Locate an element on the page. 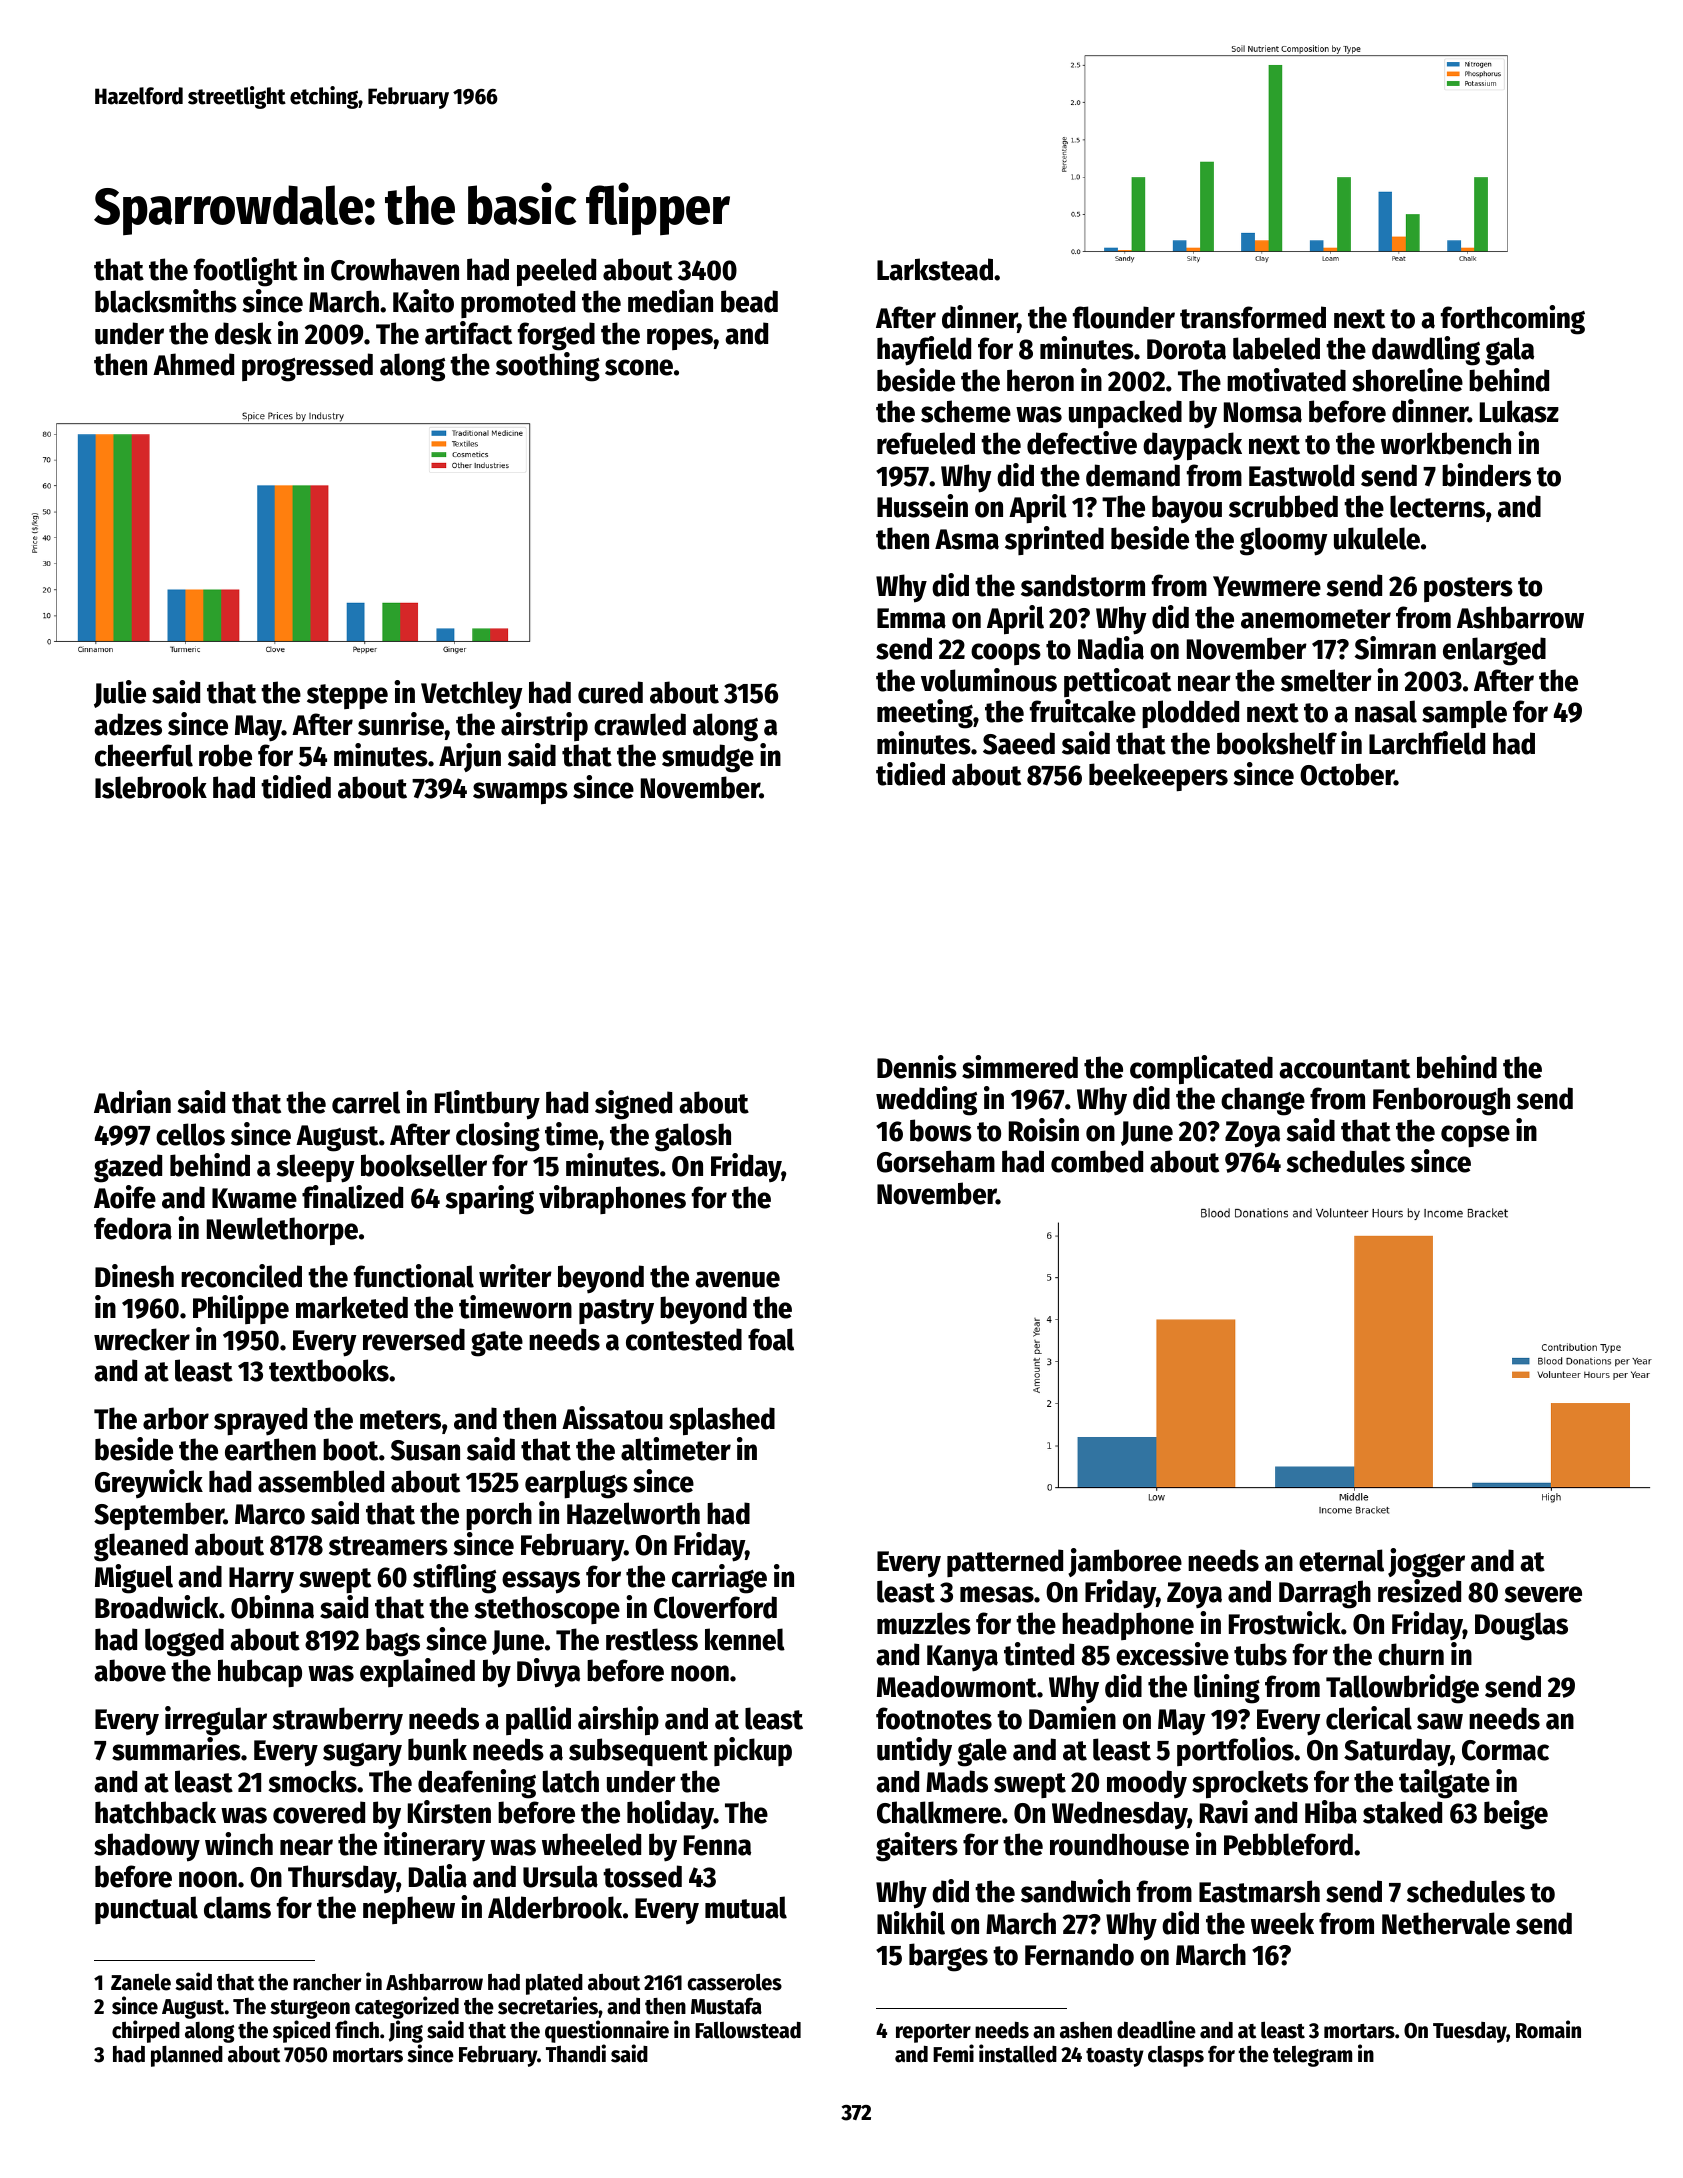  wrecker is located at coordinates (142, 1339).
